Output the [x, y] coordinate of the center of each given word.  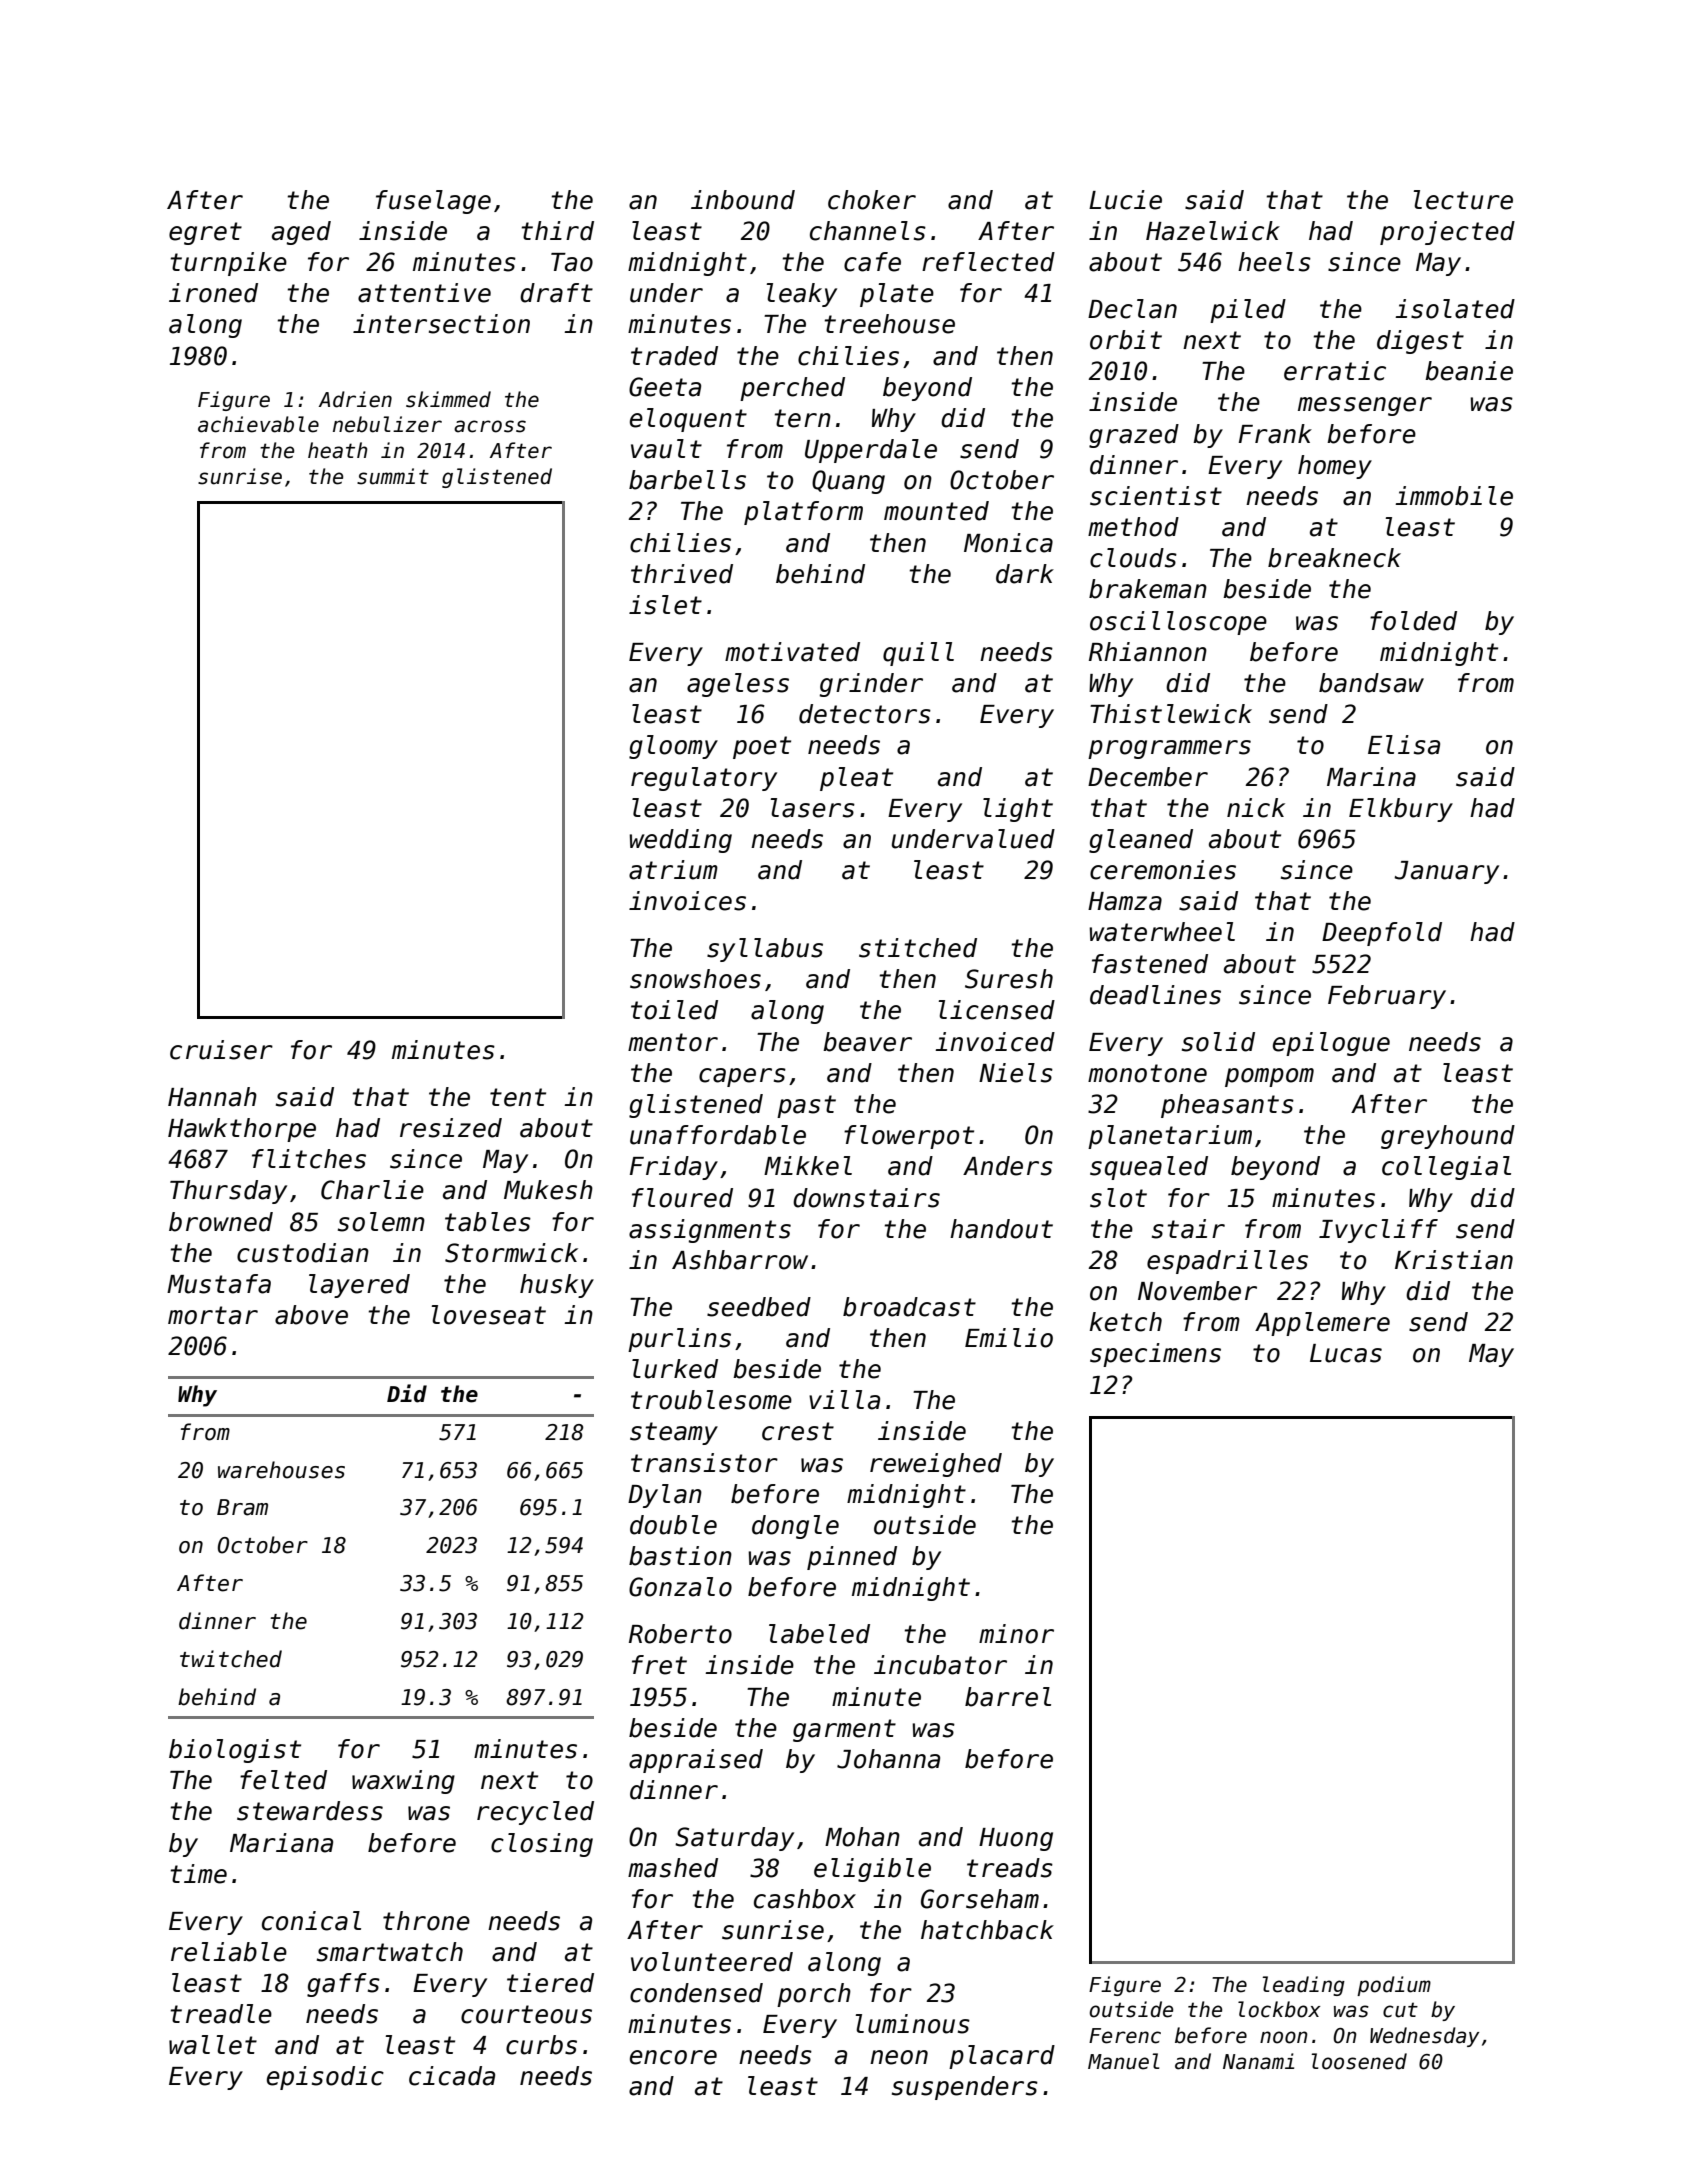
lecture [1463, 200]
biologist [235, 1751]
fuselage [433, 202]
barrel [1008, 1697]
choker [872, 200]
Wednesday [1424, 2037]
